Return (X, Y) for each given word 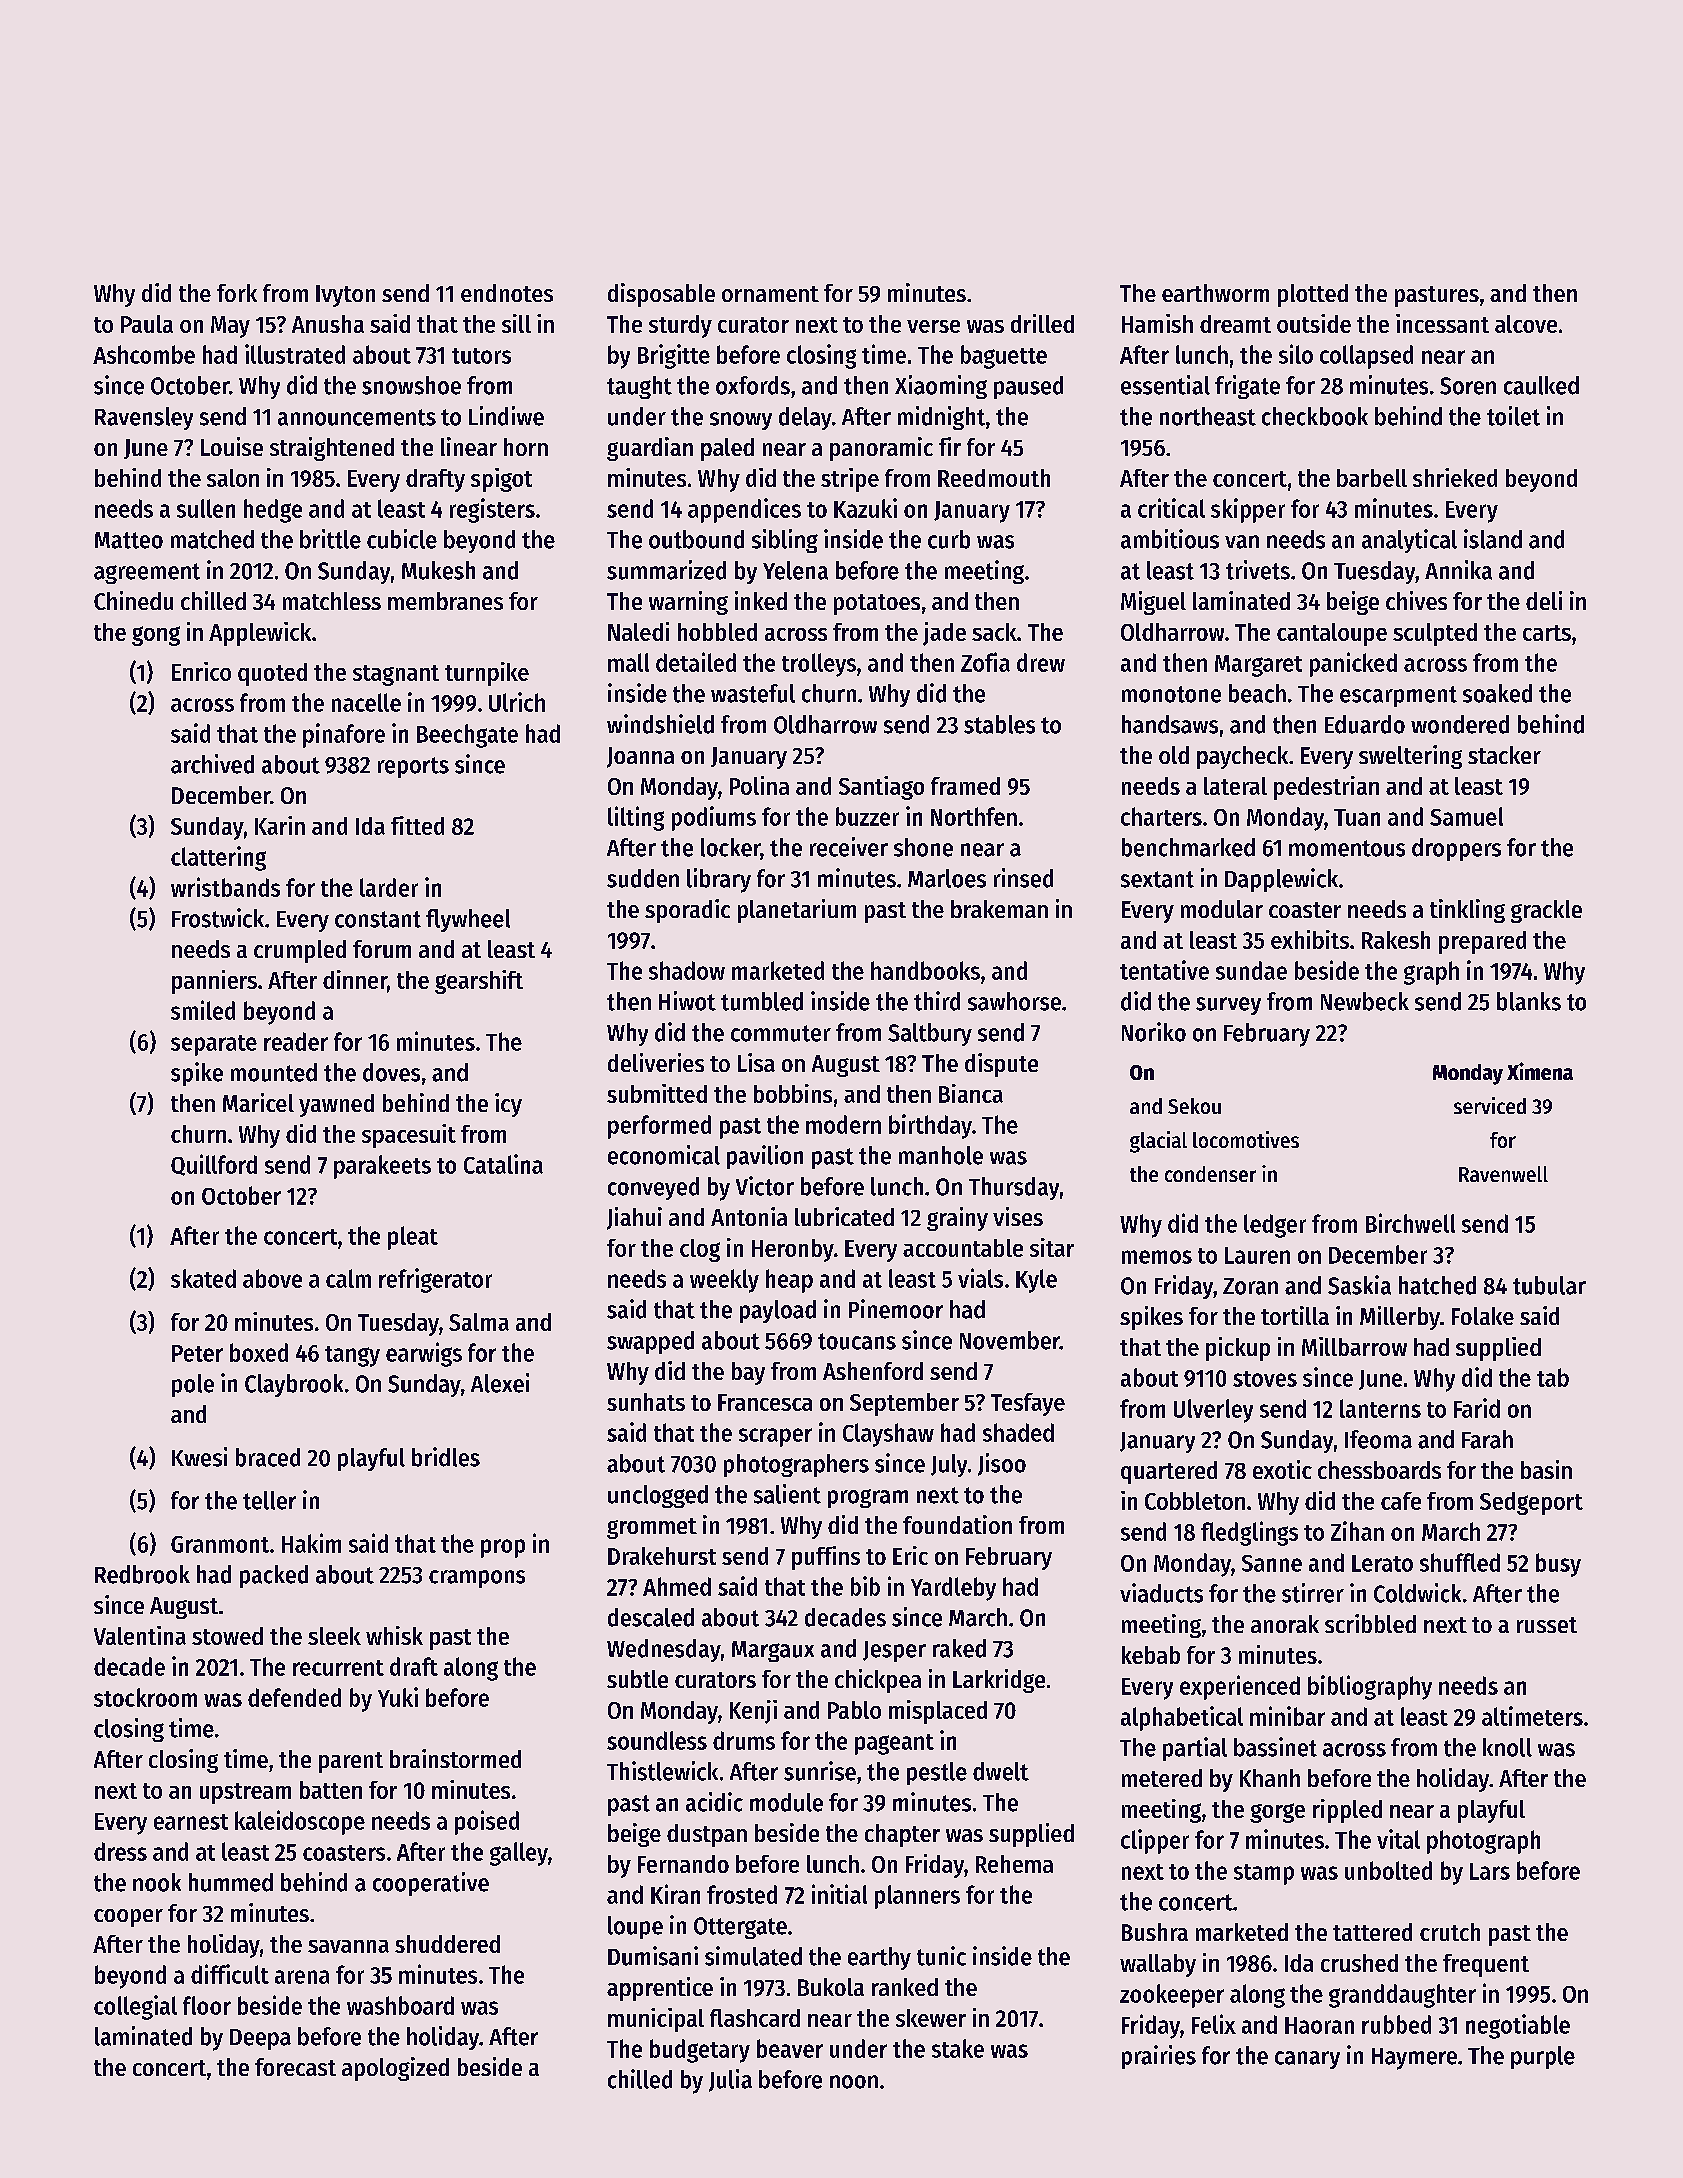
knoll (1507, 1747)
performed (659, 1127)
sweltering (1410, 757)
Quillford (214, 1165)
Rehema (1014, 1864)
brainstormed (455, 1758)
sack (994, 632)
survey (1228, 1006)
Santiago (881, 788)
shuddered (447, 1944)
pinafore (344, 735)
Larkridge (999, 1681)
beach (1257, 693)
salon (233, 478)
